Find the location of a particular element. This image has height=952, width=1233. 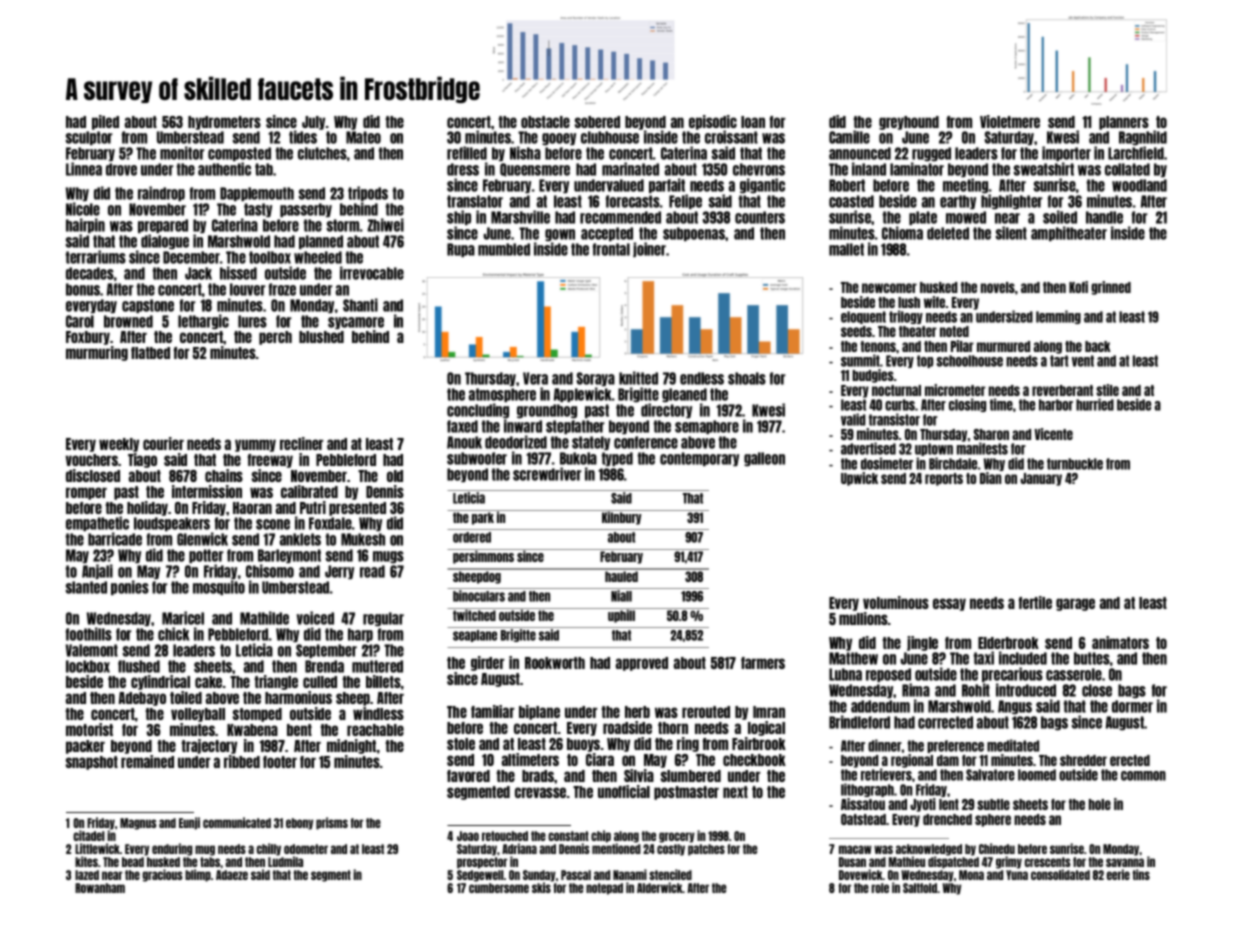

Sharon is located at coordinates (991, 434).
